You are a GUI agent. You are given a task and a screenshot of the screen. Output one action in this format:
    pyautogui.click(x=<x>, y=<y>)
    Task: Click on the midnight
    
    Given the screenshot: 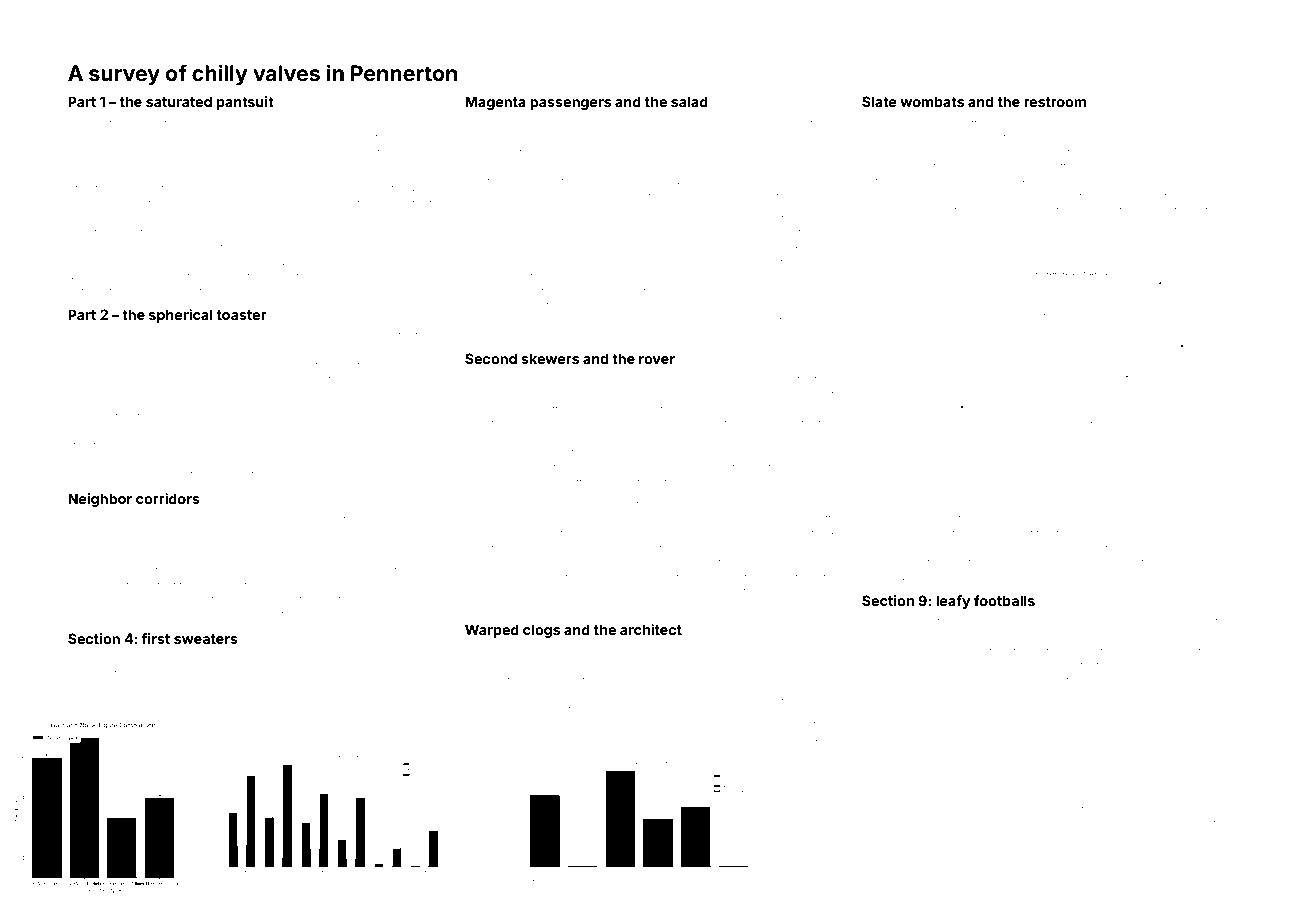 What is the action you would take?
    pyautogui.click(x=922, y=653)
